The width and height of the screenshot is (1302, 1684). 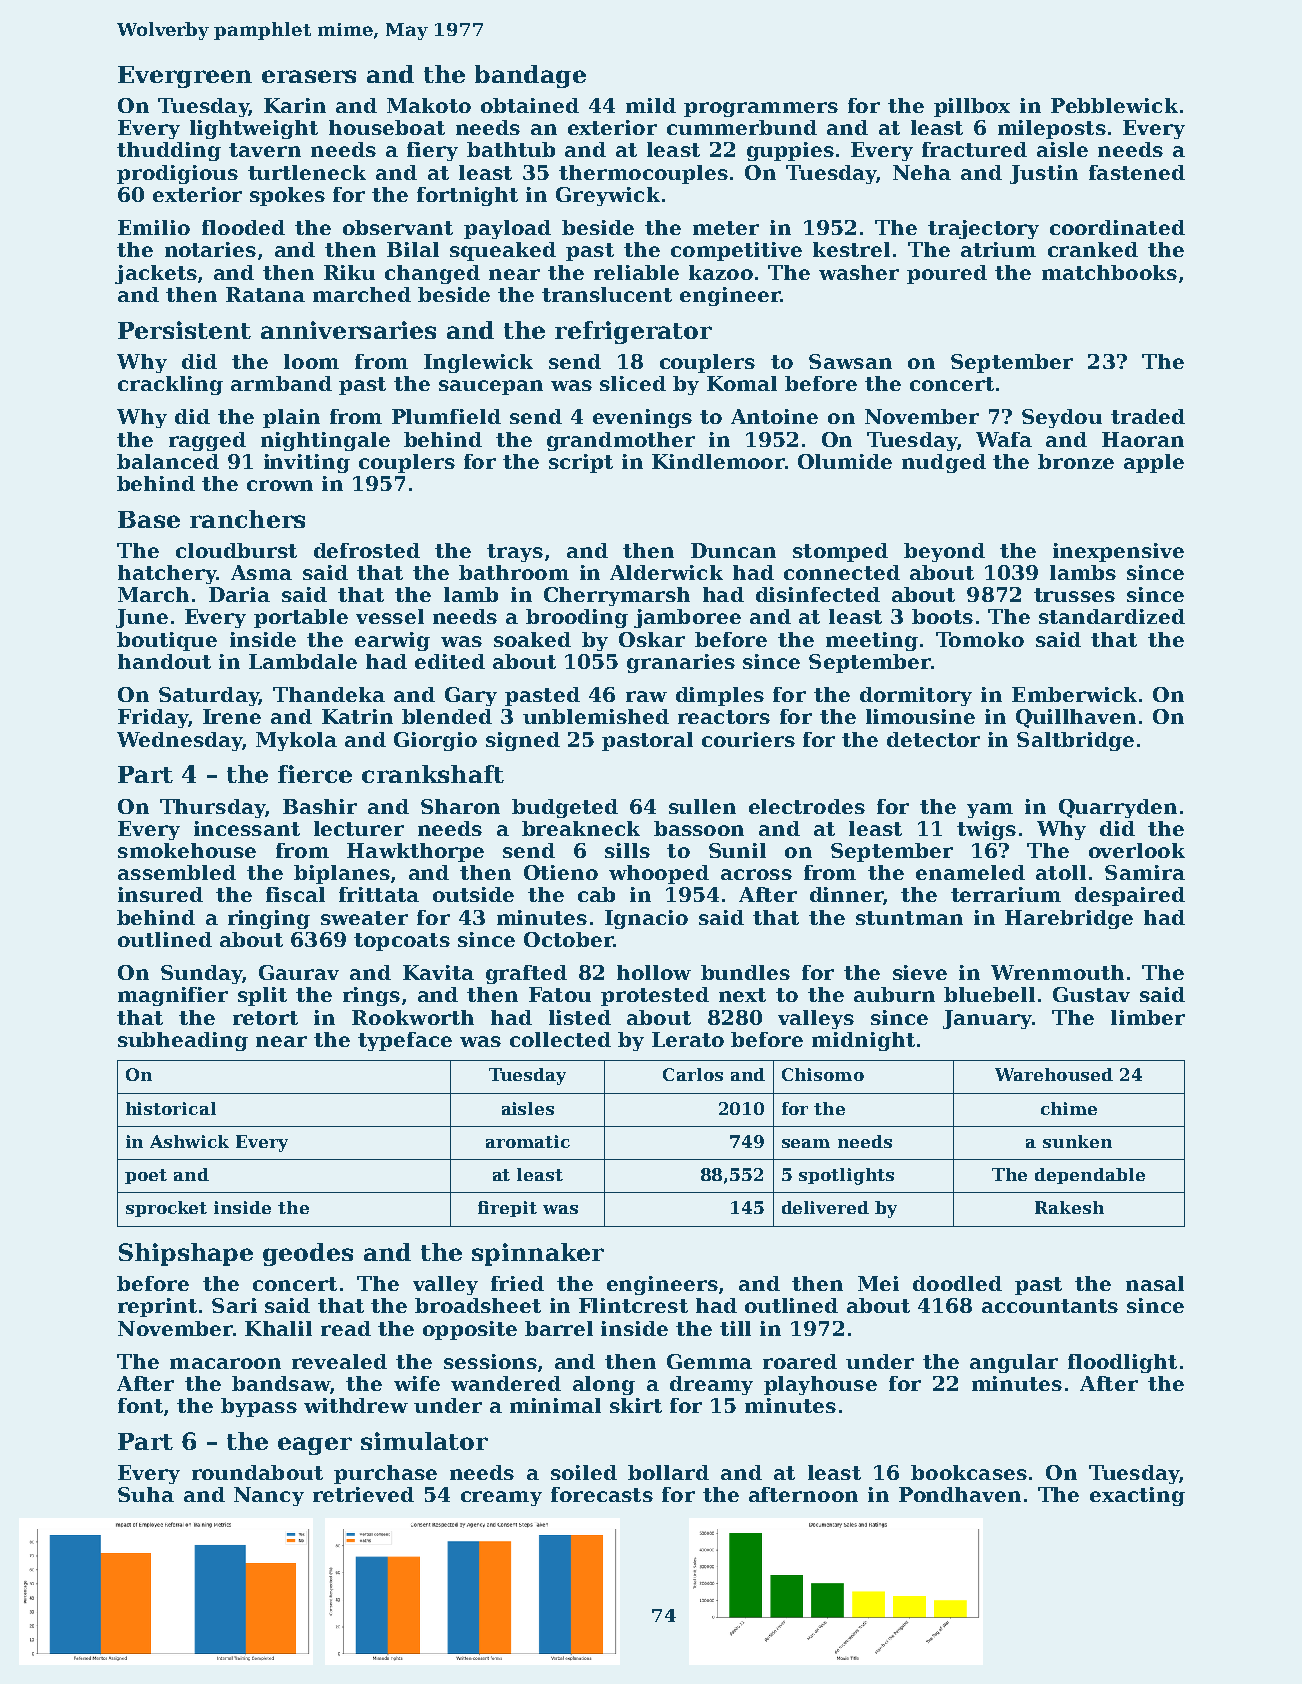 I want to click on Alderwick, so click(x=666, y=572).
